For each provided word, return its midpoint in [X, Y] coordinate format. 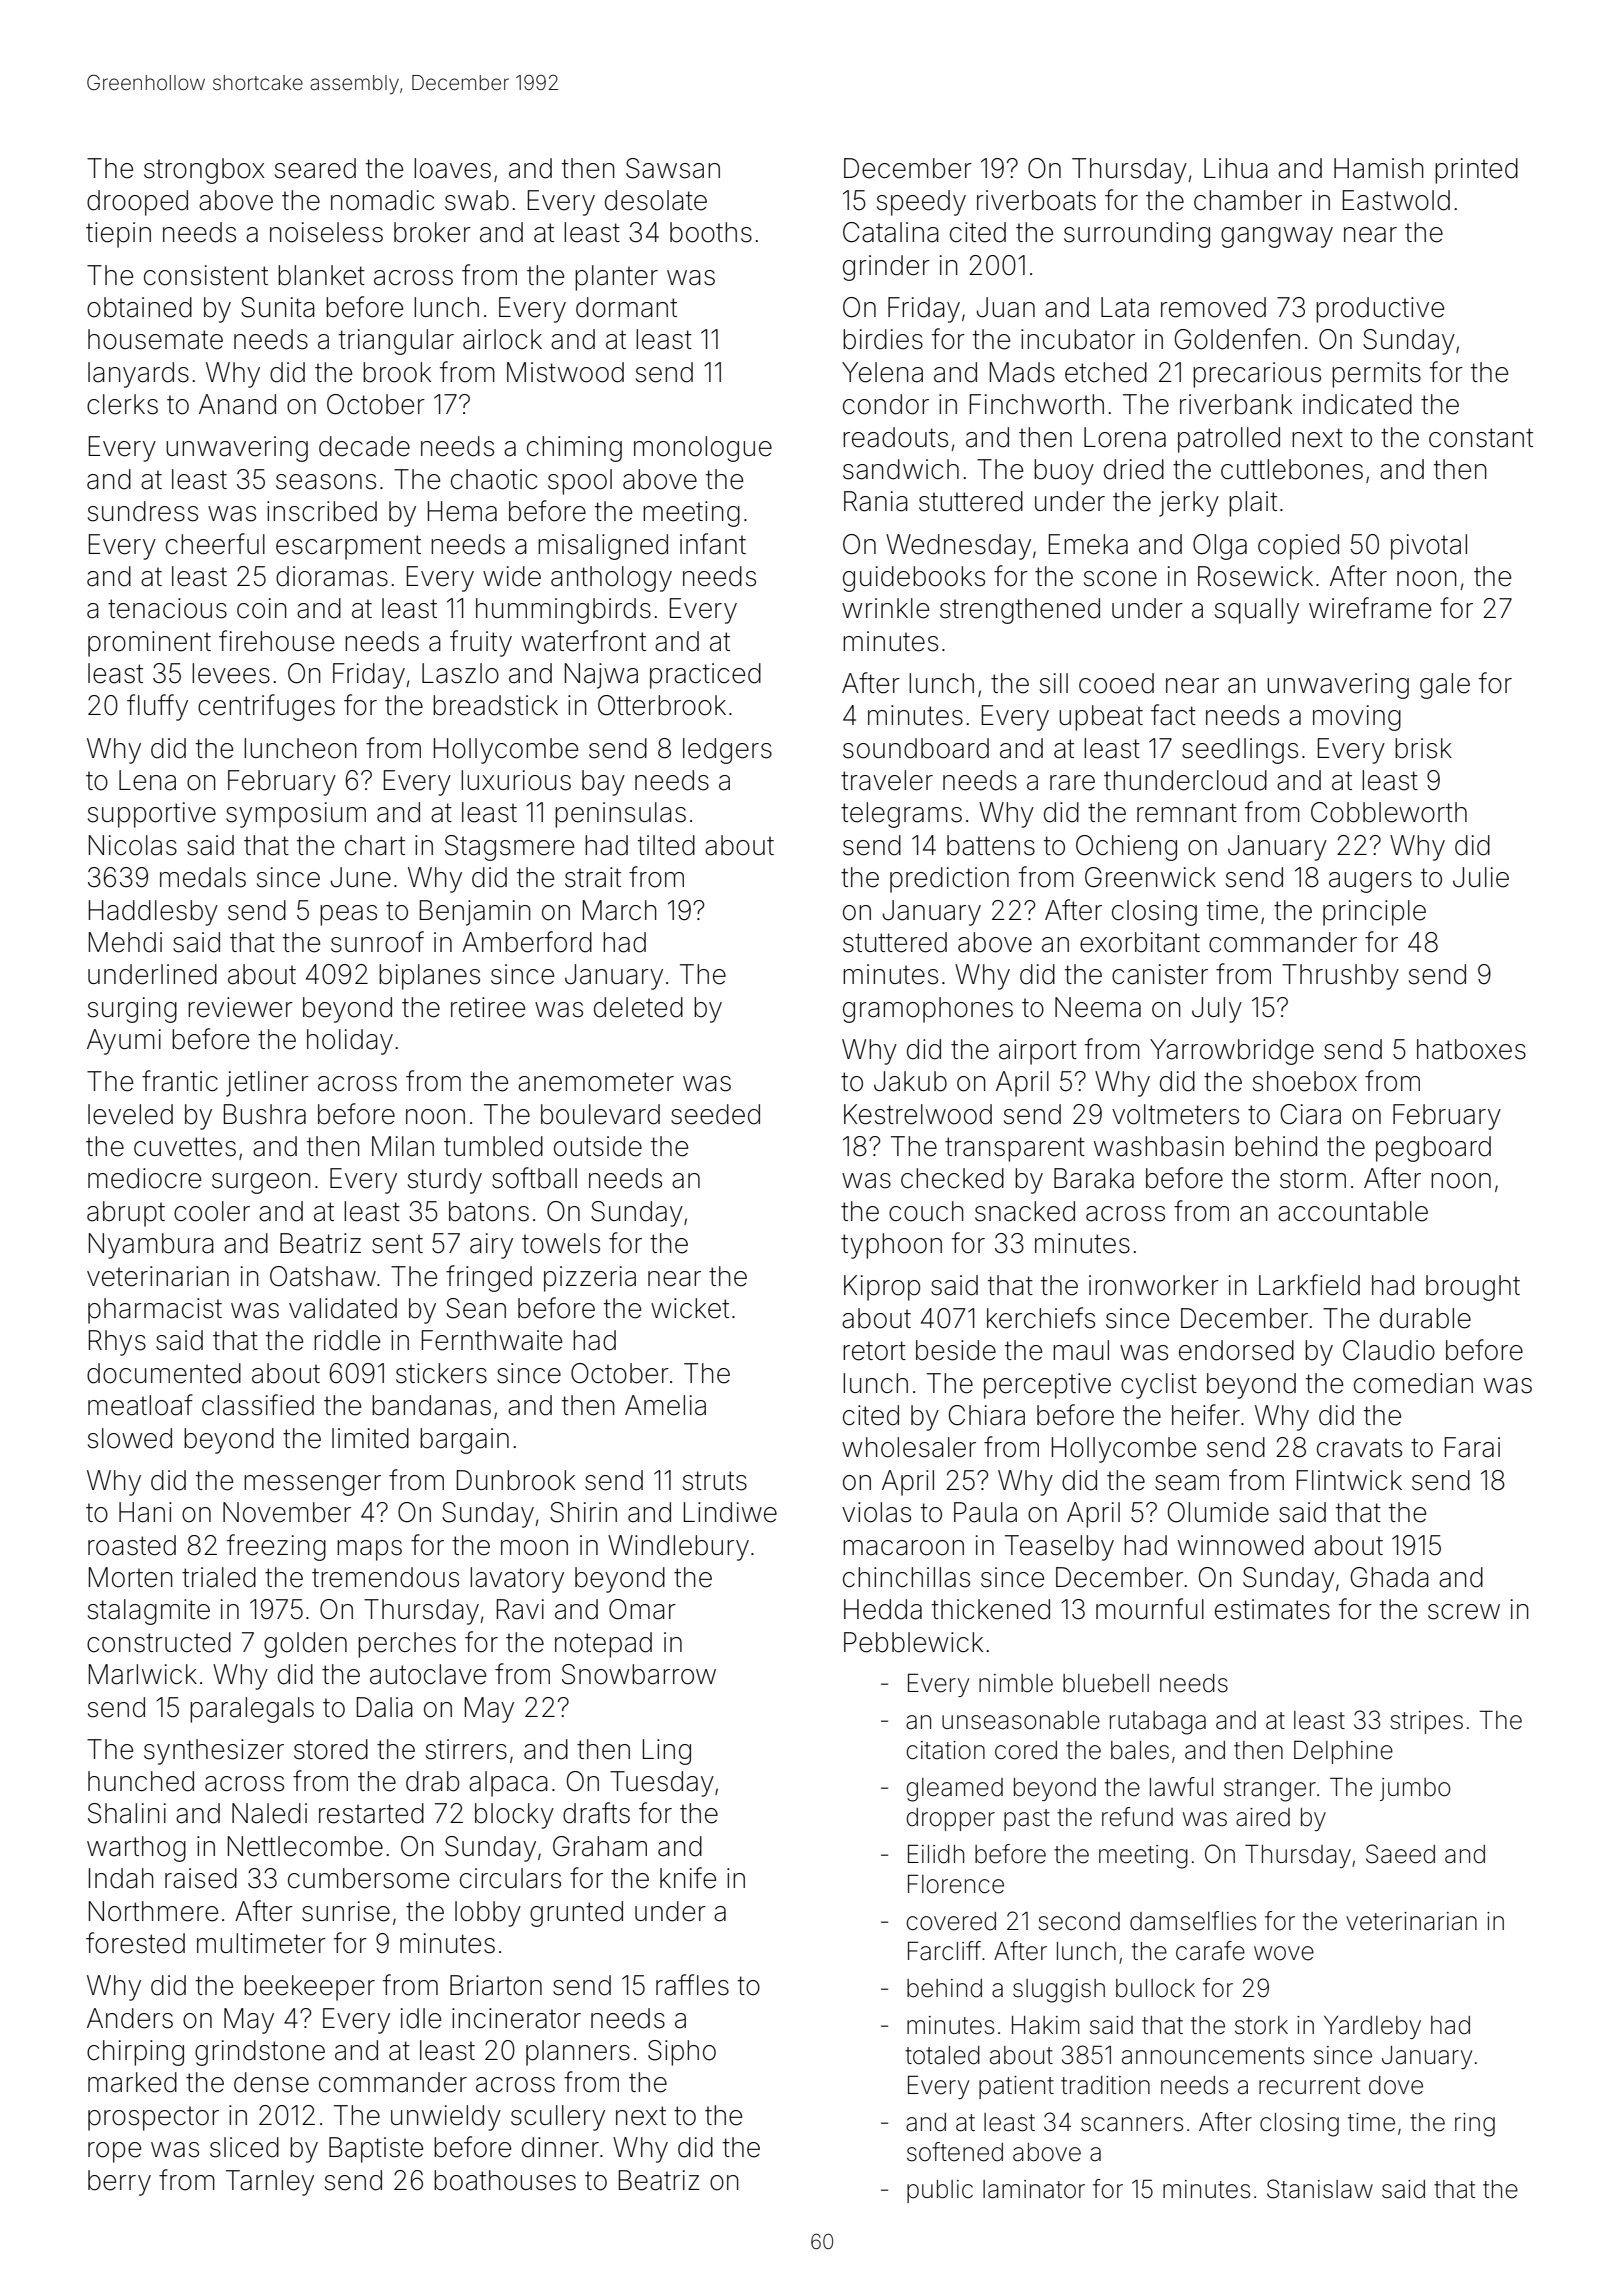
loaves [452, 168]
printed [1476, 171]
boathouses [505, 2180]
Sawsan [673, 168]
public [940, 2191]
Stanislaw [1320, 2189]
